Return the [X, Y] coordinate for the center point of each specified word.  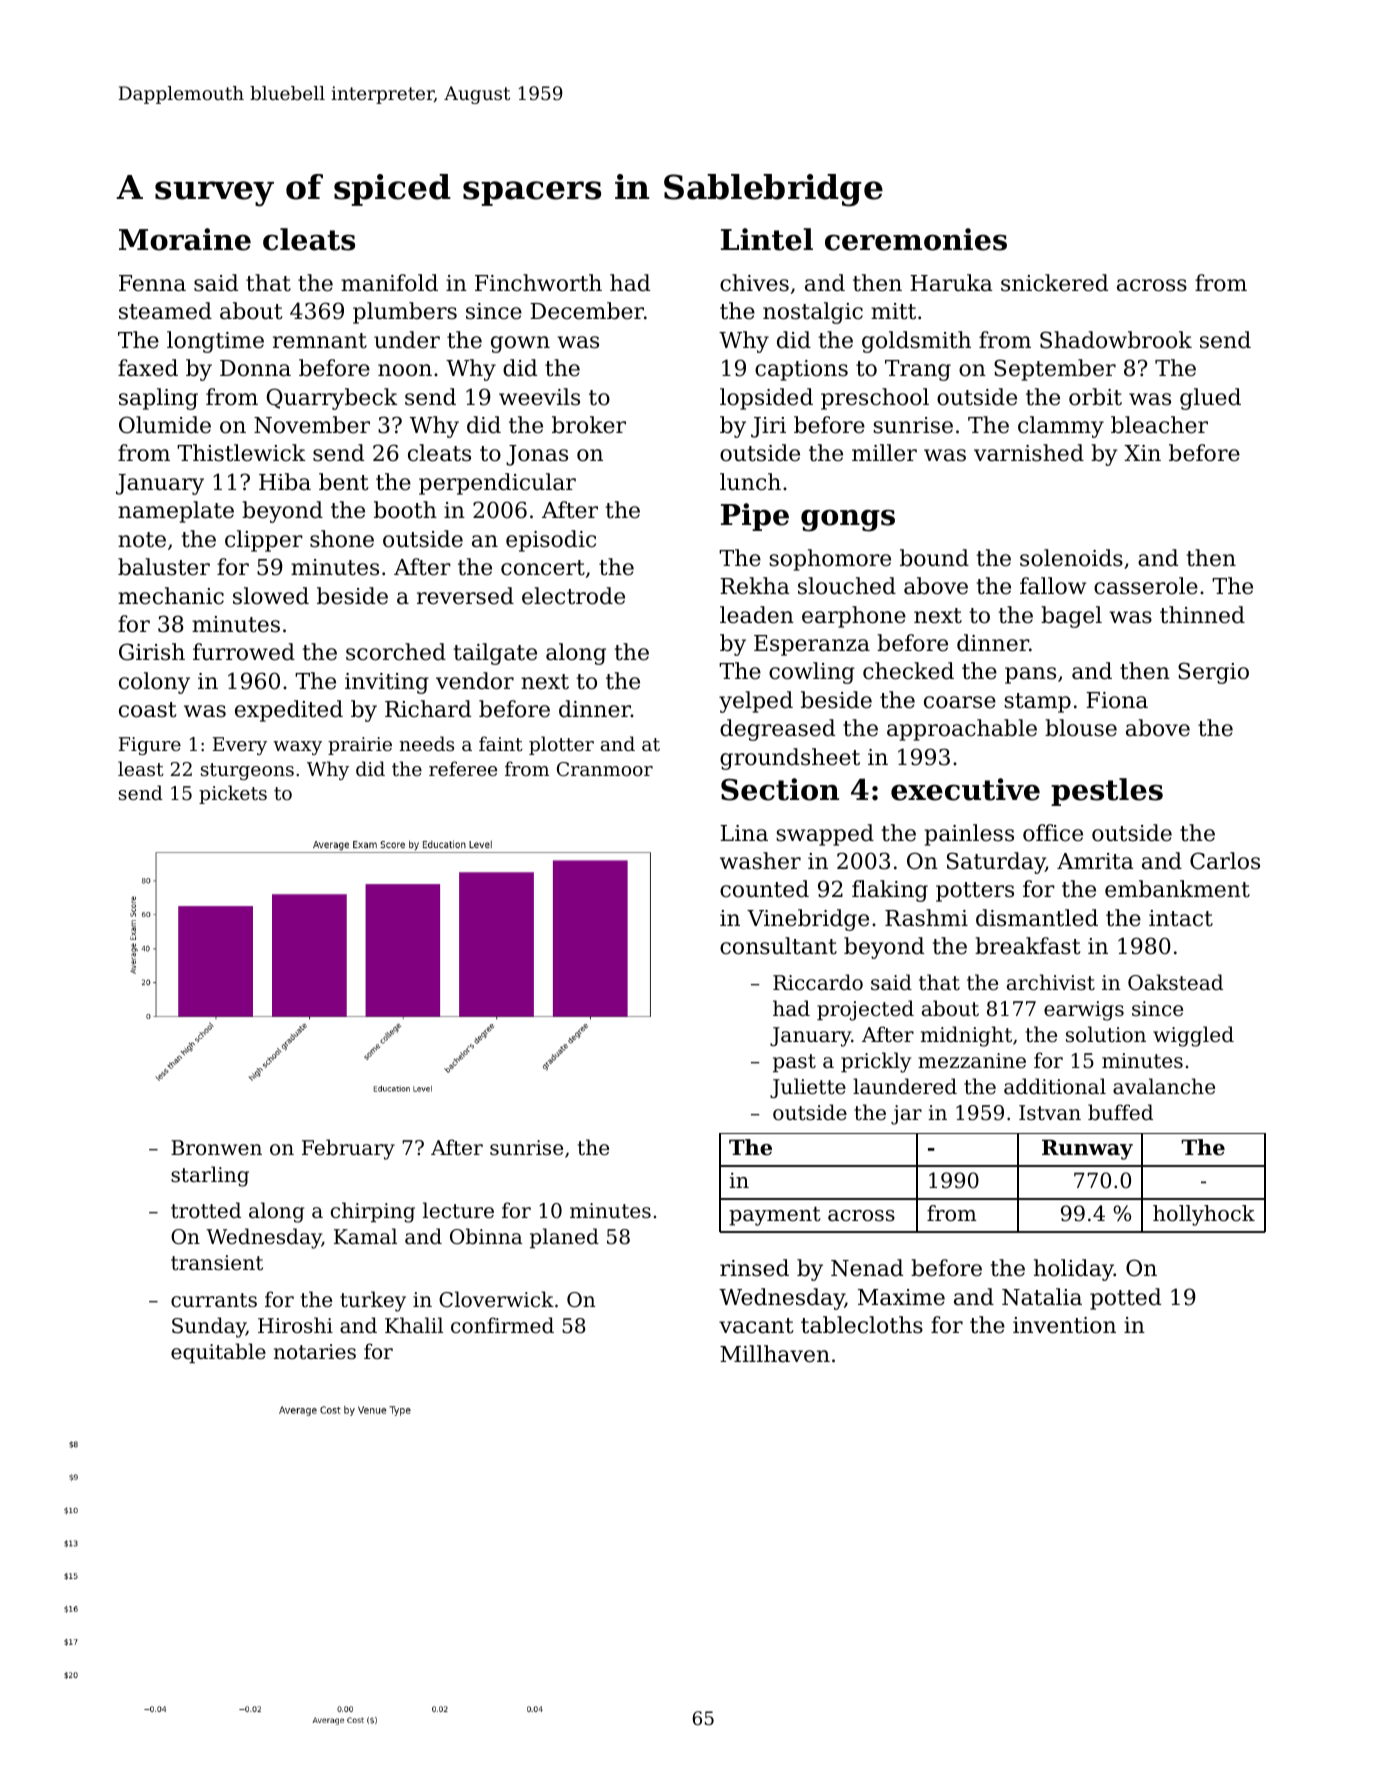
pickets [233, 794]
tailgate [495, 654]
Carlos [1225, 861]
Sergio [1213, 673]
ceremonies [916, 239]
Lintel [767, 239]
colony [154, 683]
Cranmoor [605, 769]
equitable [218, 1353]
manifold [389, 283]
